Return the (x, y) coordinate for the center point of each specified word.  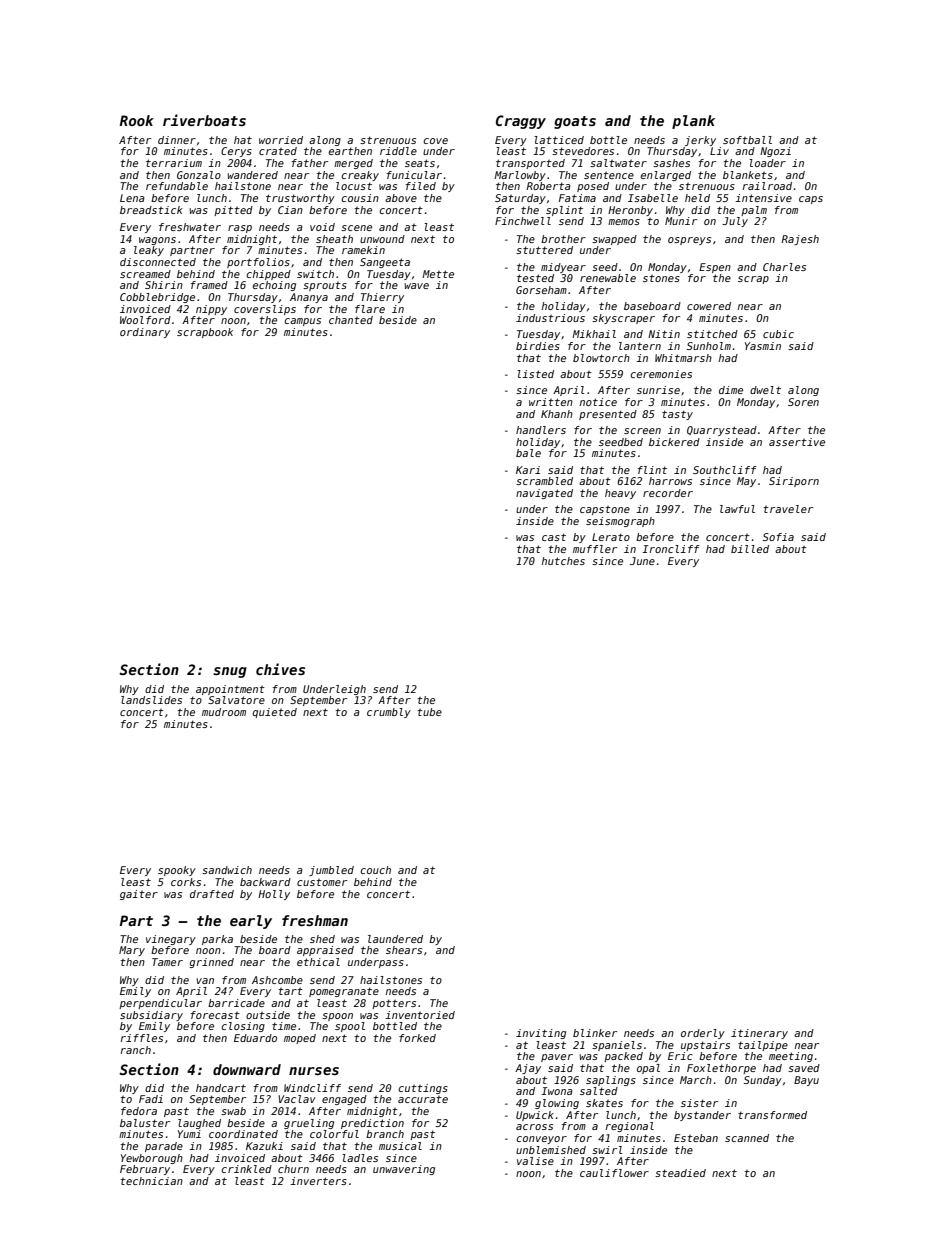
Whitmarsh (683, 358)
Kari (528, 470)
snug (230, 672)
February (145, 1170)
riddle (398, 151)
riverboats (204, 120)
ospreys (689, 241)
